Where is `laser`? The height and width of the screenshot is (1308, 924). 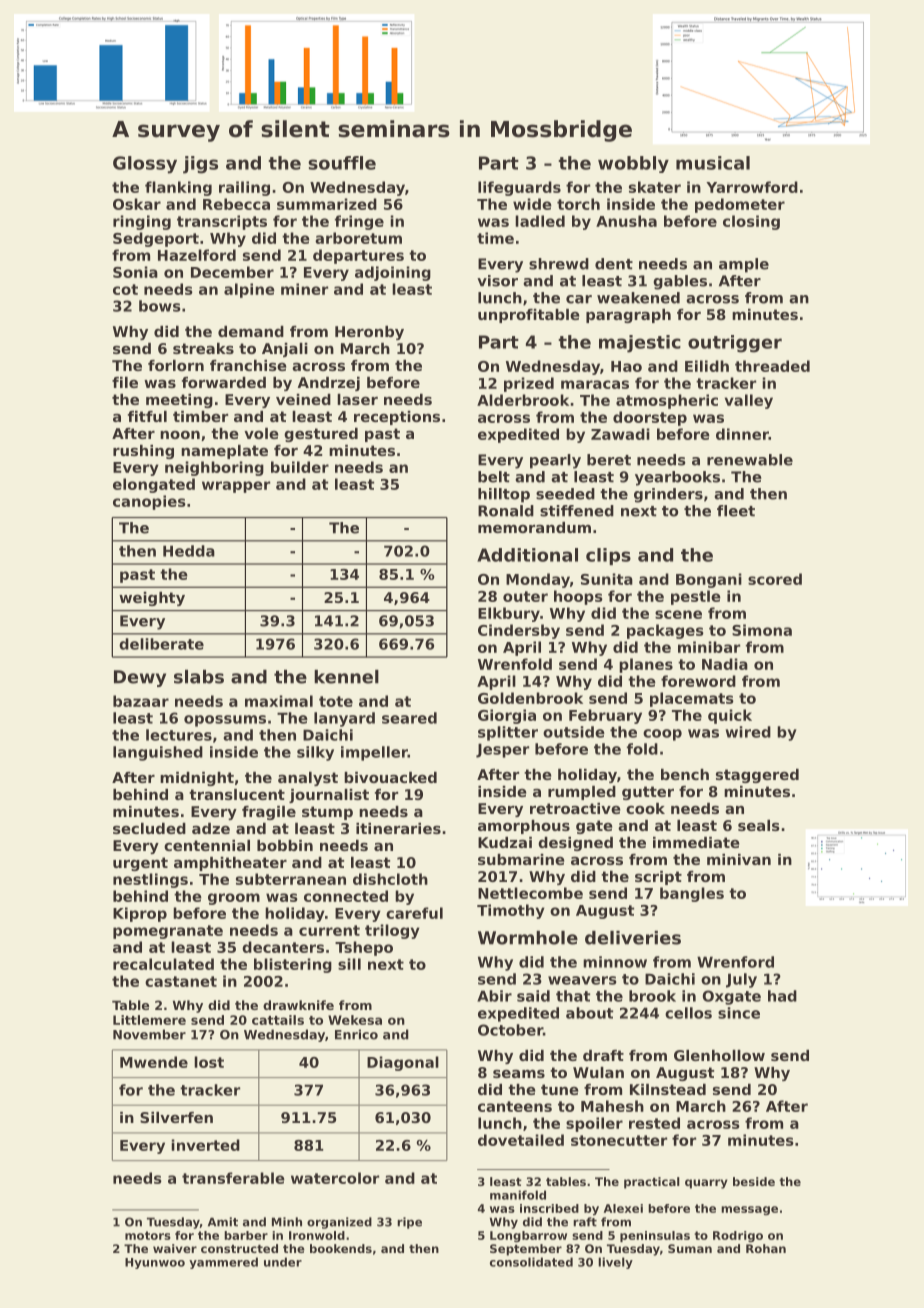 laser is located at coordinates (357, 399).
